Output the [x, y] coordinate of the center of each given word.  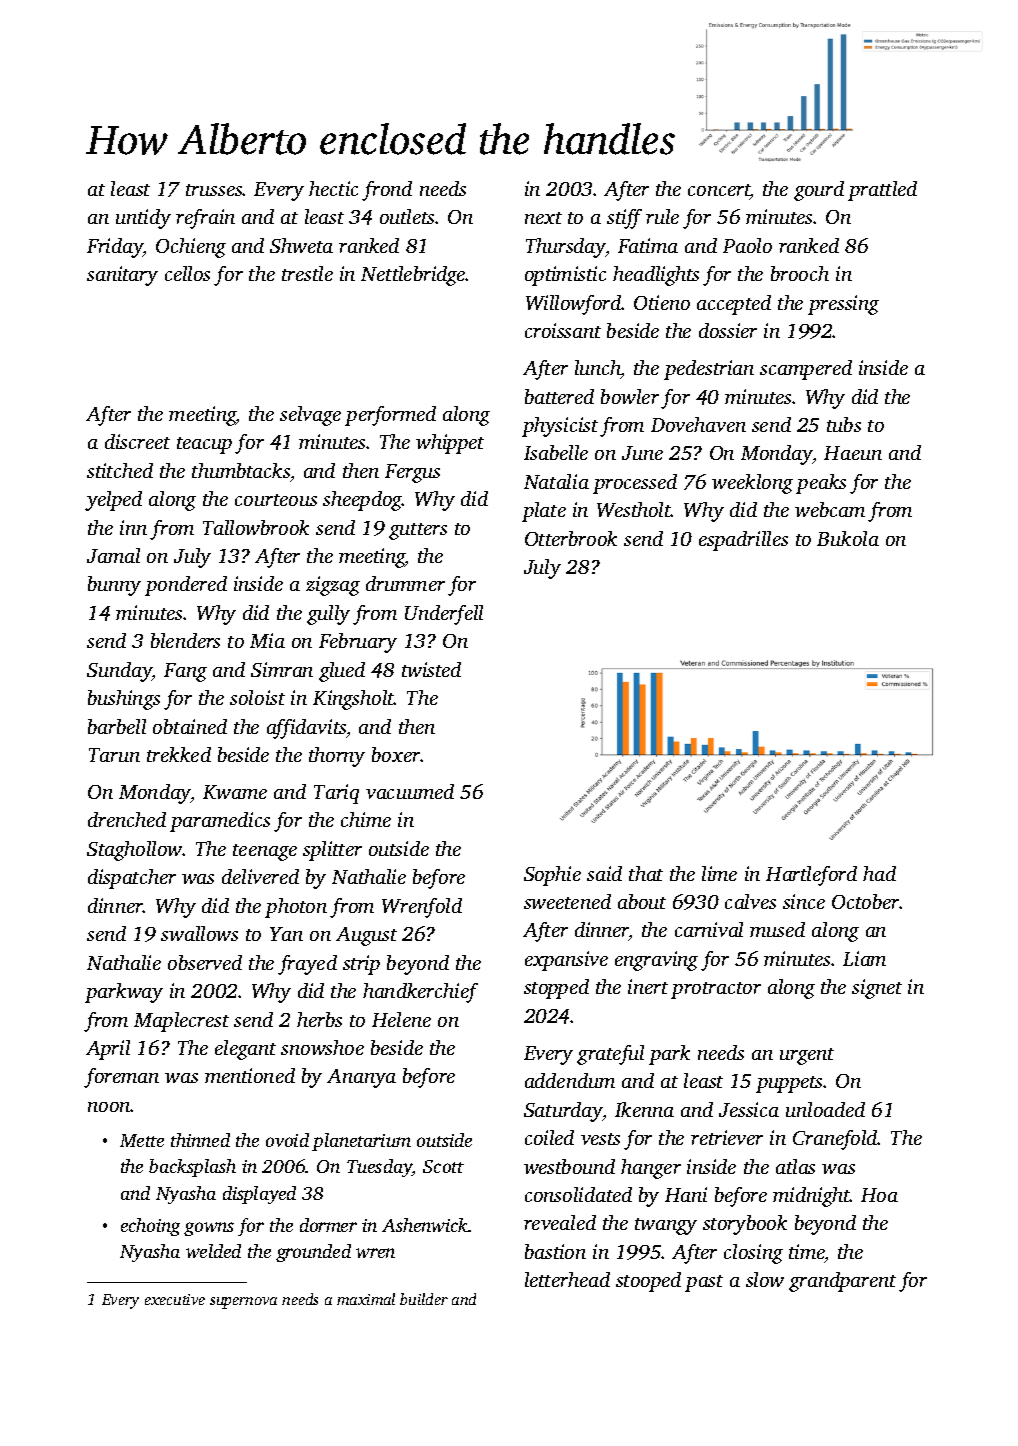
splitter [332, 851]
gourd [819, 191]
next [543, 218]
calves [750, 901]
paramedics [220, 822]
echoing [150, 1227]
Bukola [848, 538]
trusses [214, 190]
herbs [319, 1019]
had [879, 873]
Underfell [444, 615]
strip [361, 965]
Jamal [113, 555]
